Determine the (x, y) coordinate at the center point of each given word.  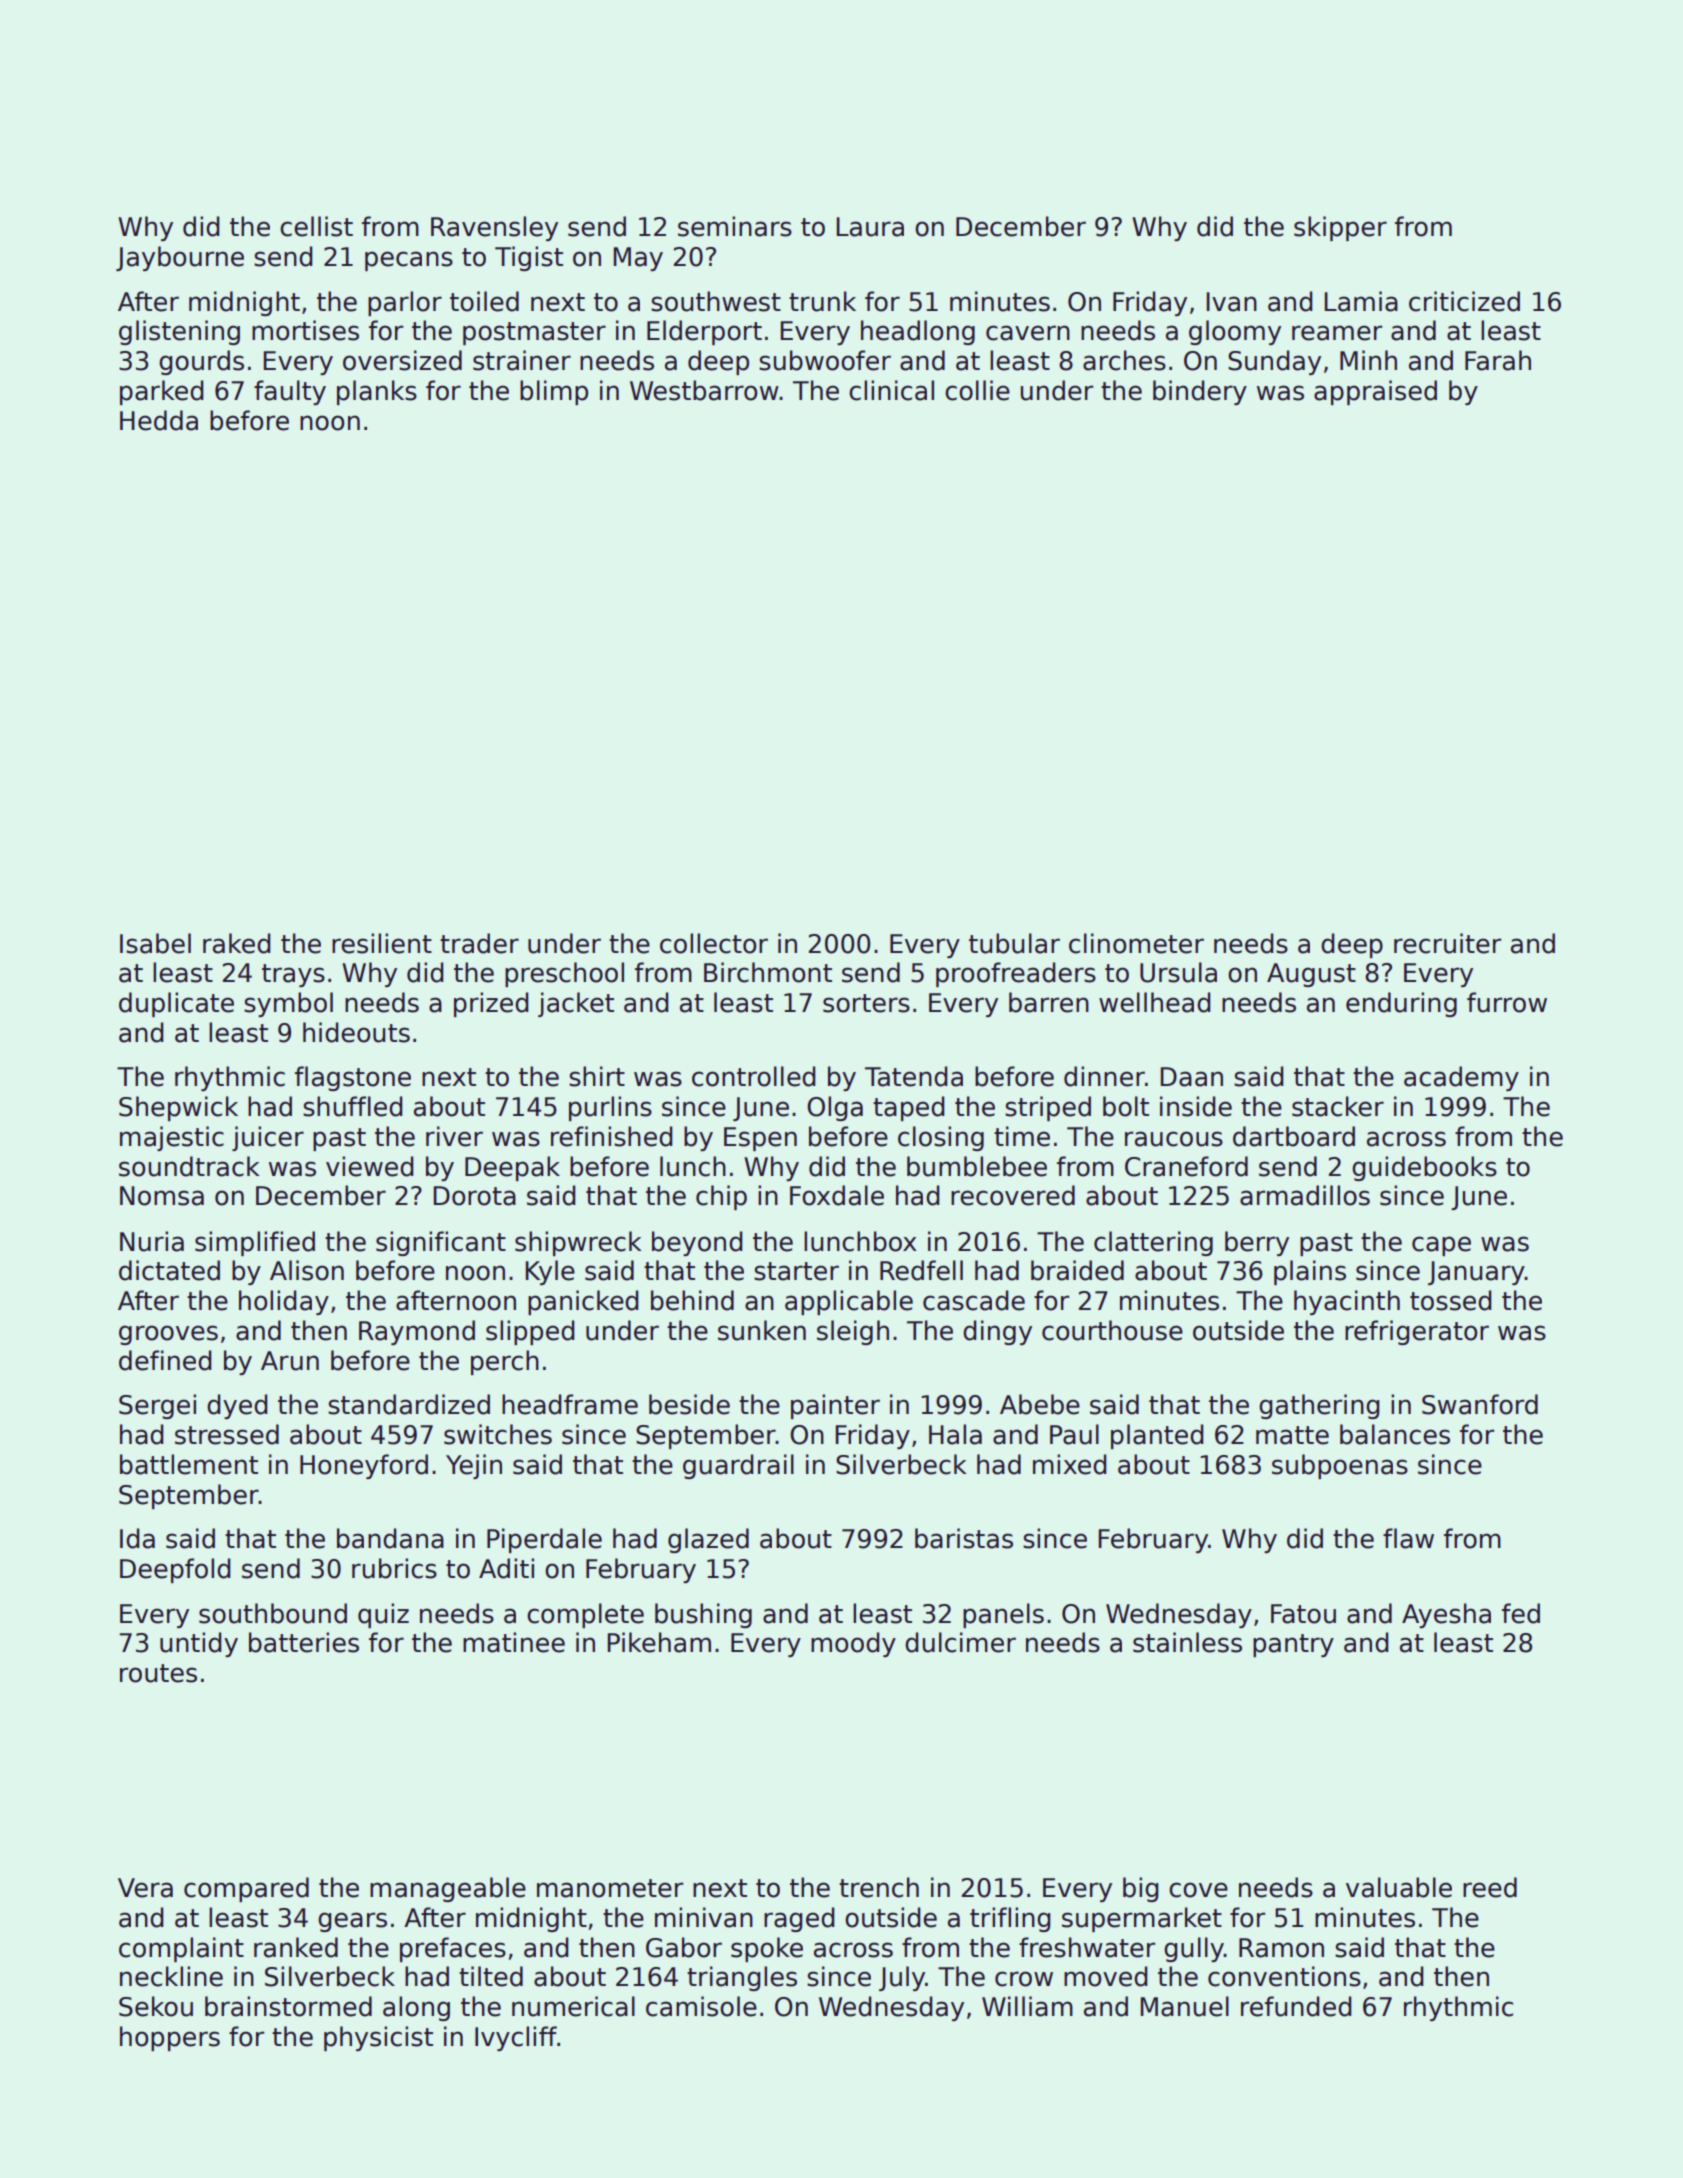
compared (246, 1889)
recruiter (1447, 943)
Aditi (506, 1568)
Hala (955, 1434)
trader (479, 943)
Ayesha (1446, 1615)
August (1311, 975)
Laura (870, 227)
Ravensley (494, 228)
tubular (1014, 943)
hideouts (356, 1032)
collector (714, 943)
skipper (1340, 228)
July (902, 1978)
